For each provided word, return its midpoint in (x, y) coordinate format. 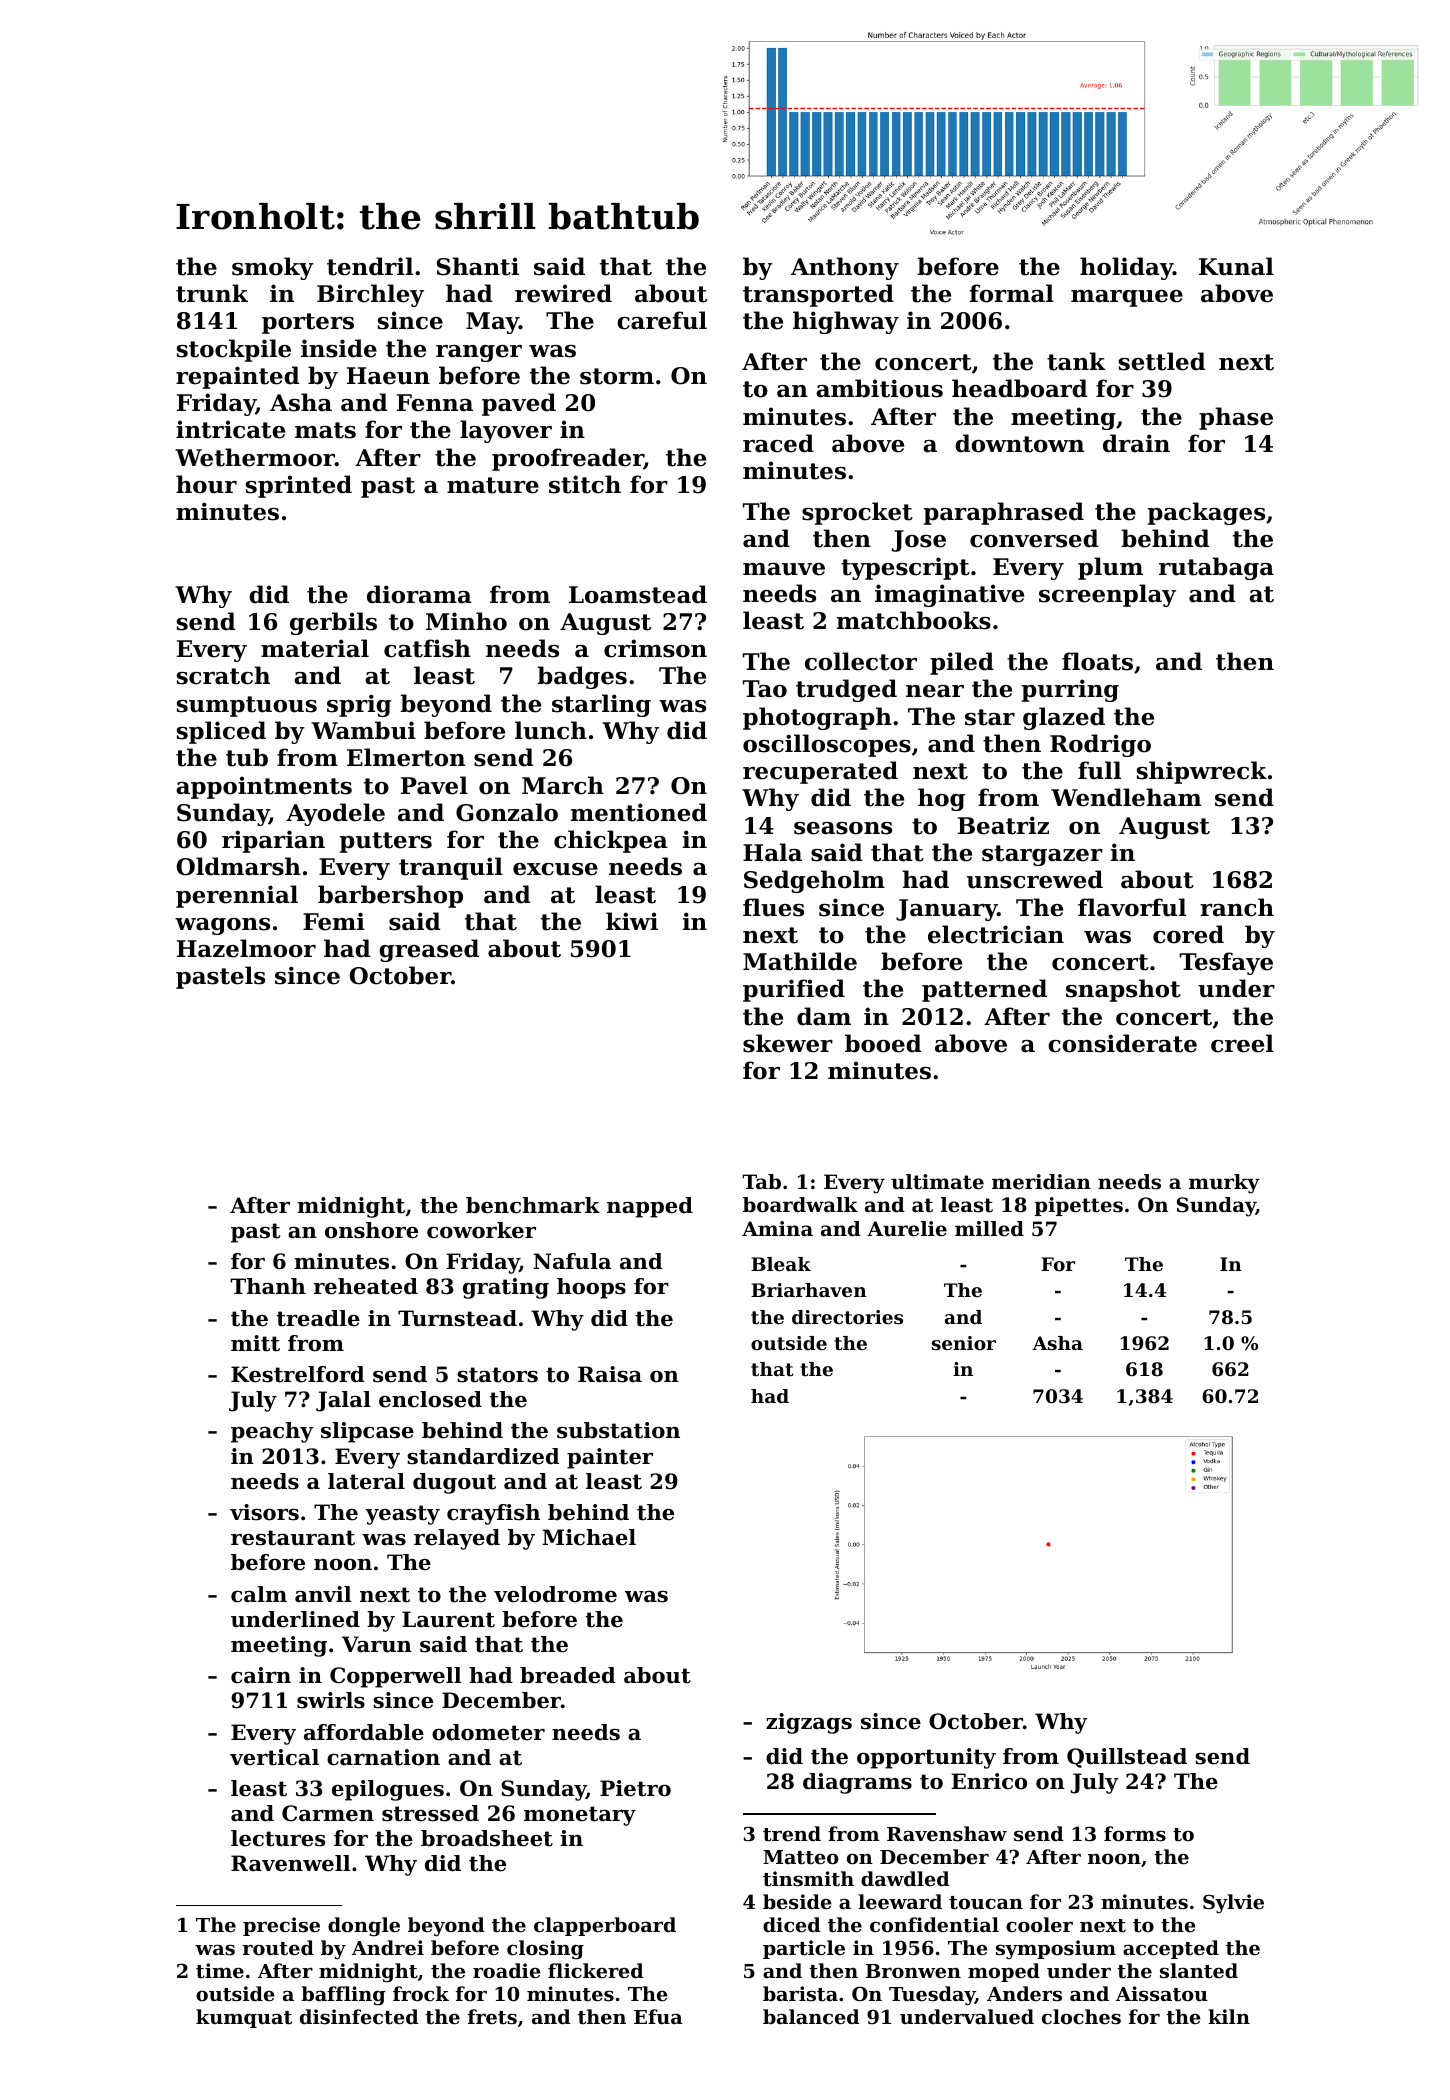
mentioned (639, 812)
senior (964, 1343)
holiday (1126, 268)
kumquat (244, 2018)
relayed (457, 1539)
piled (962, 663)
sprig (359, 705)
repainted (237, 377)
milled (989, 1229)
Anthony (845, 268)
